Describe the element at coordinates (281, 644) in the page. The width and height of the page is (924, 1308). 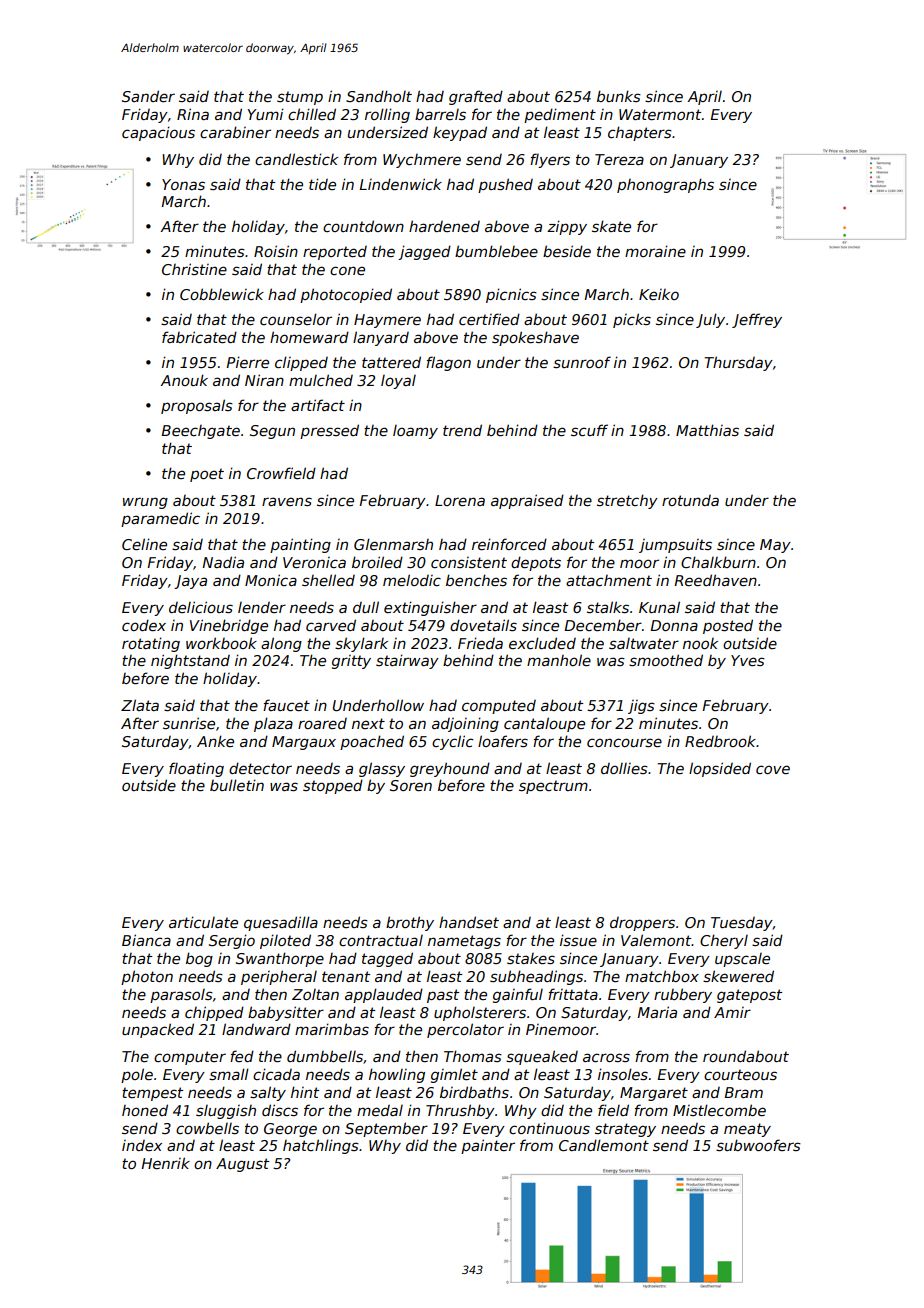
I see `along` at that location.
